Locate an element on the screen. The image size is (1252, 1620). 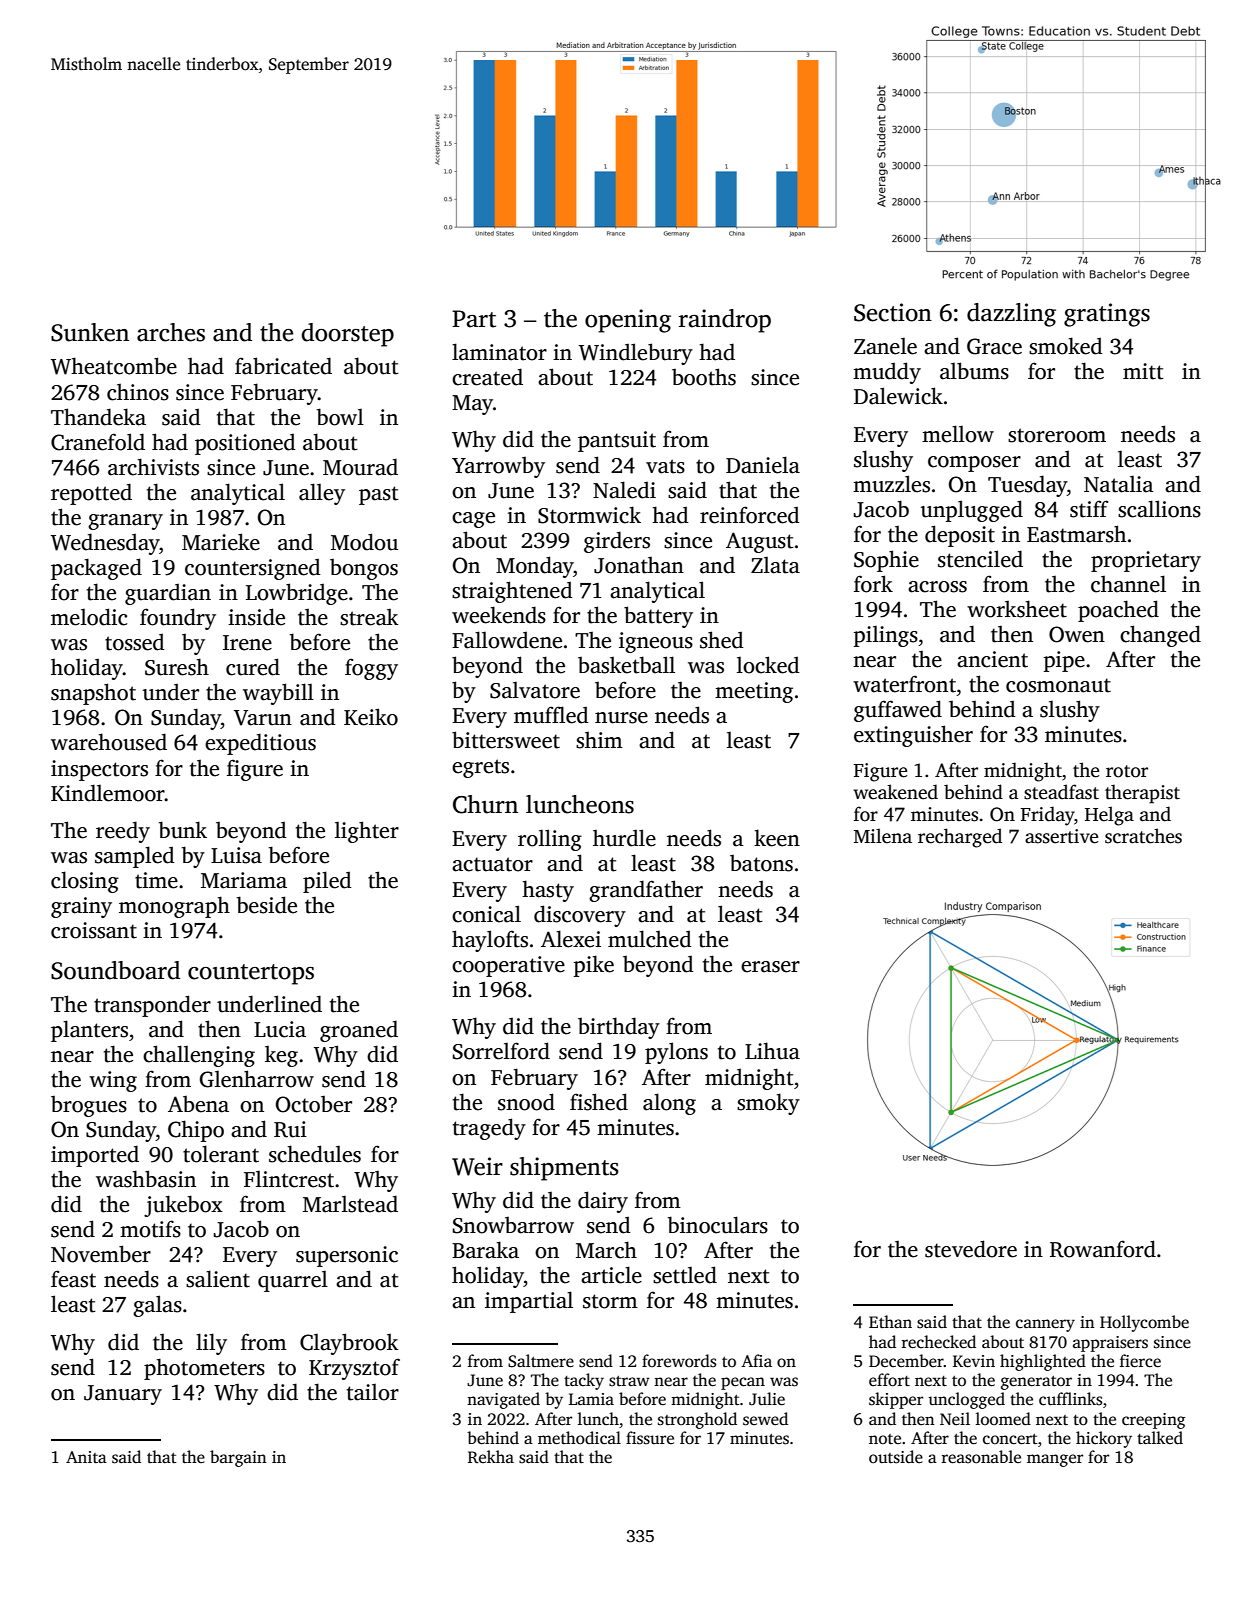
Sunken is located at coordinates (90, 332).
